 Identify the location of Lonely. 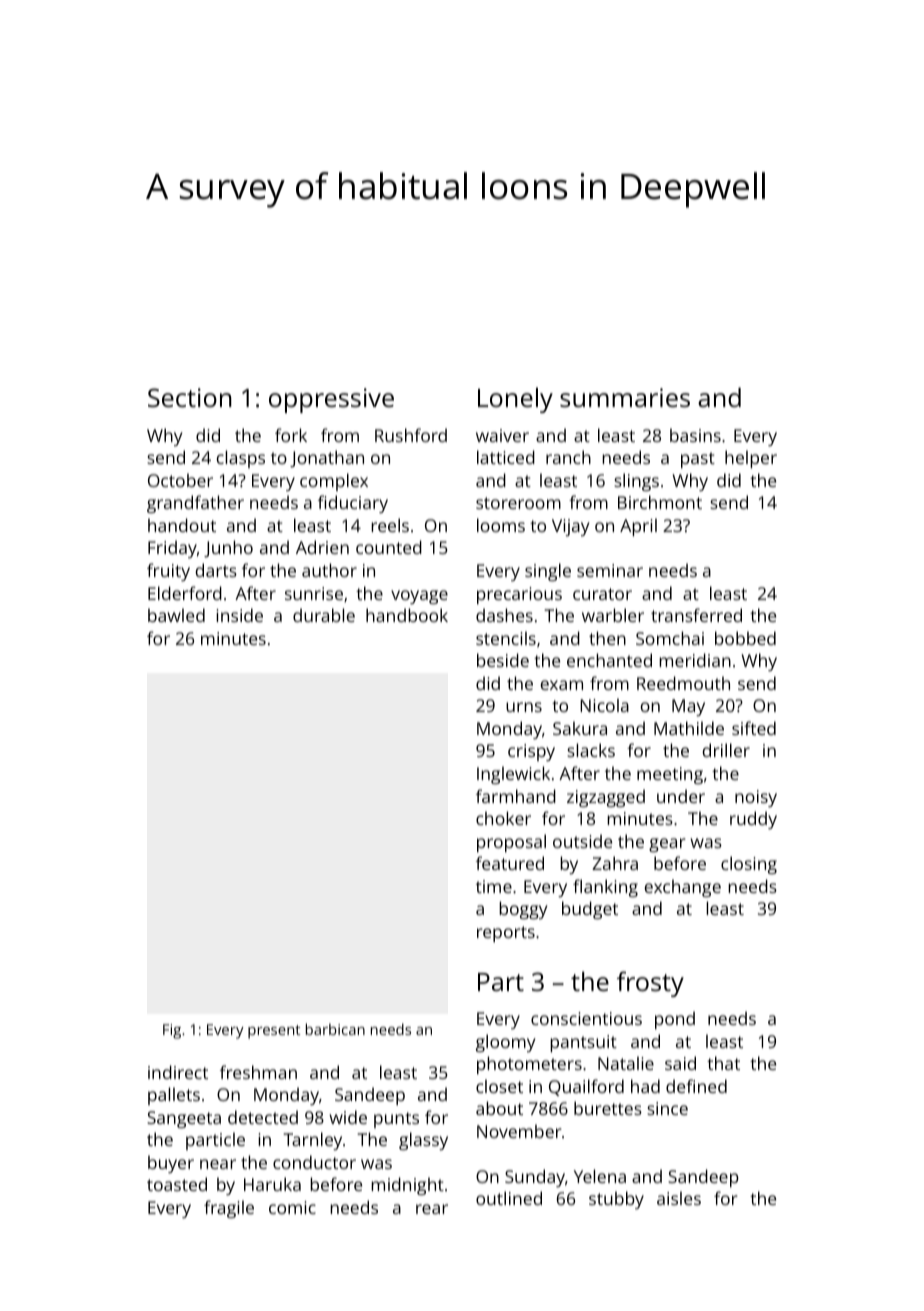
(515, 400).
